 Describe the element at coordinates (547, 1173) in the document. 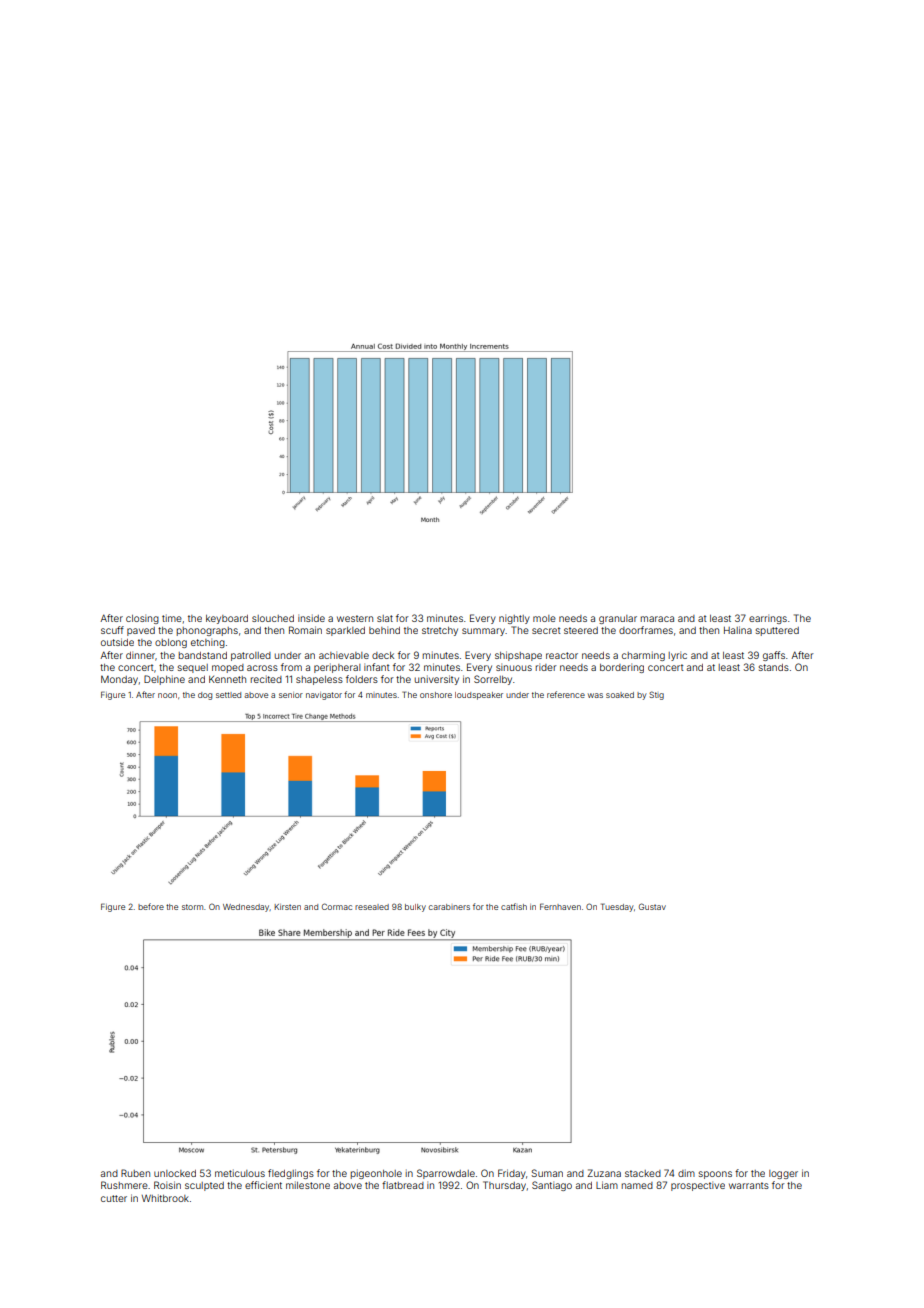

I see `Suman` at that location.
